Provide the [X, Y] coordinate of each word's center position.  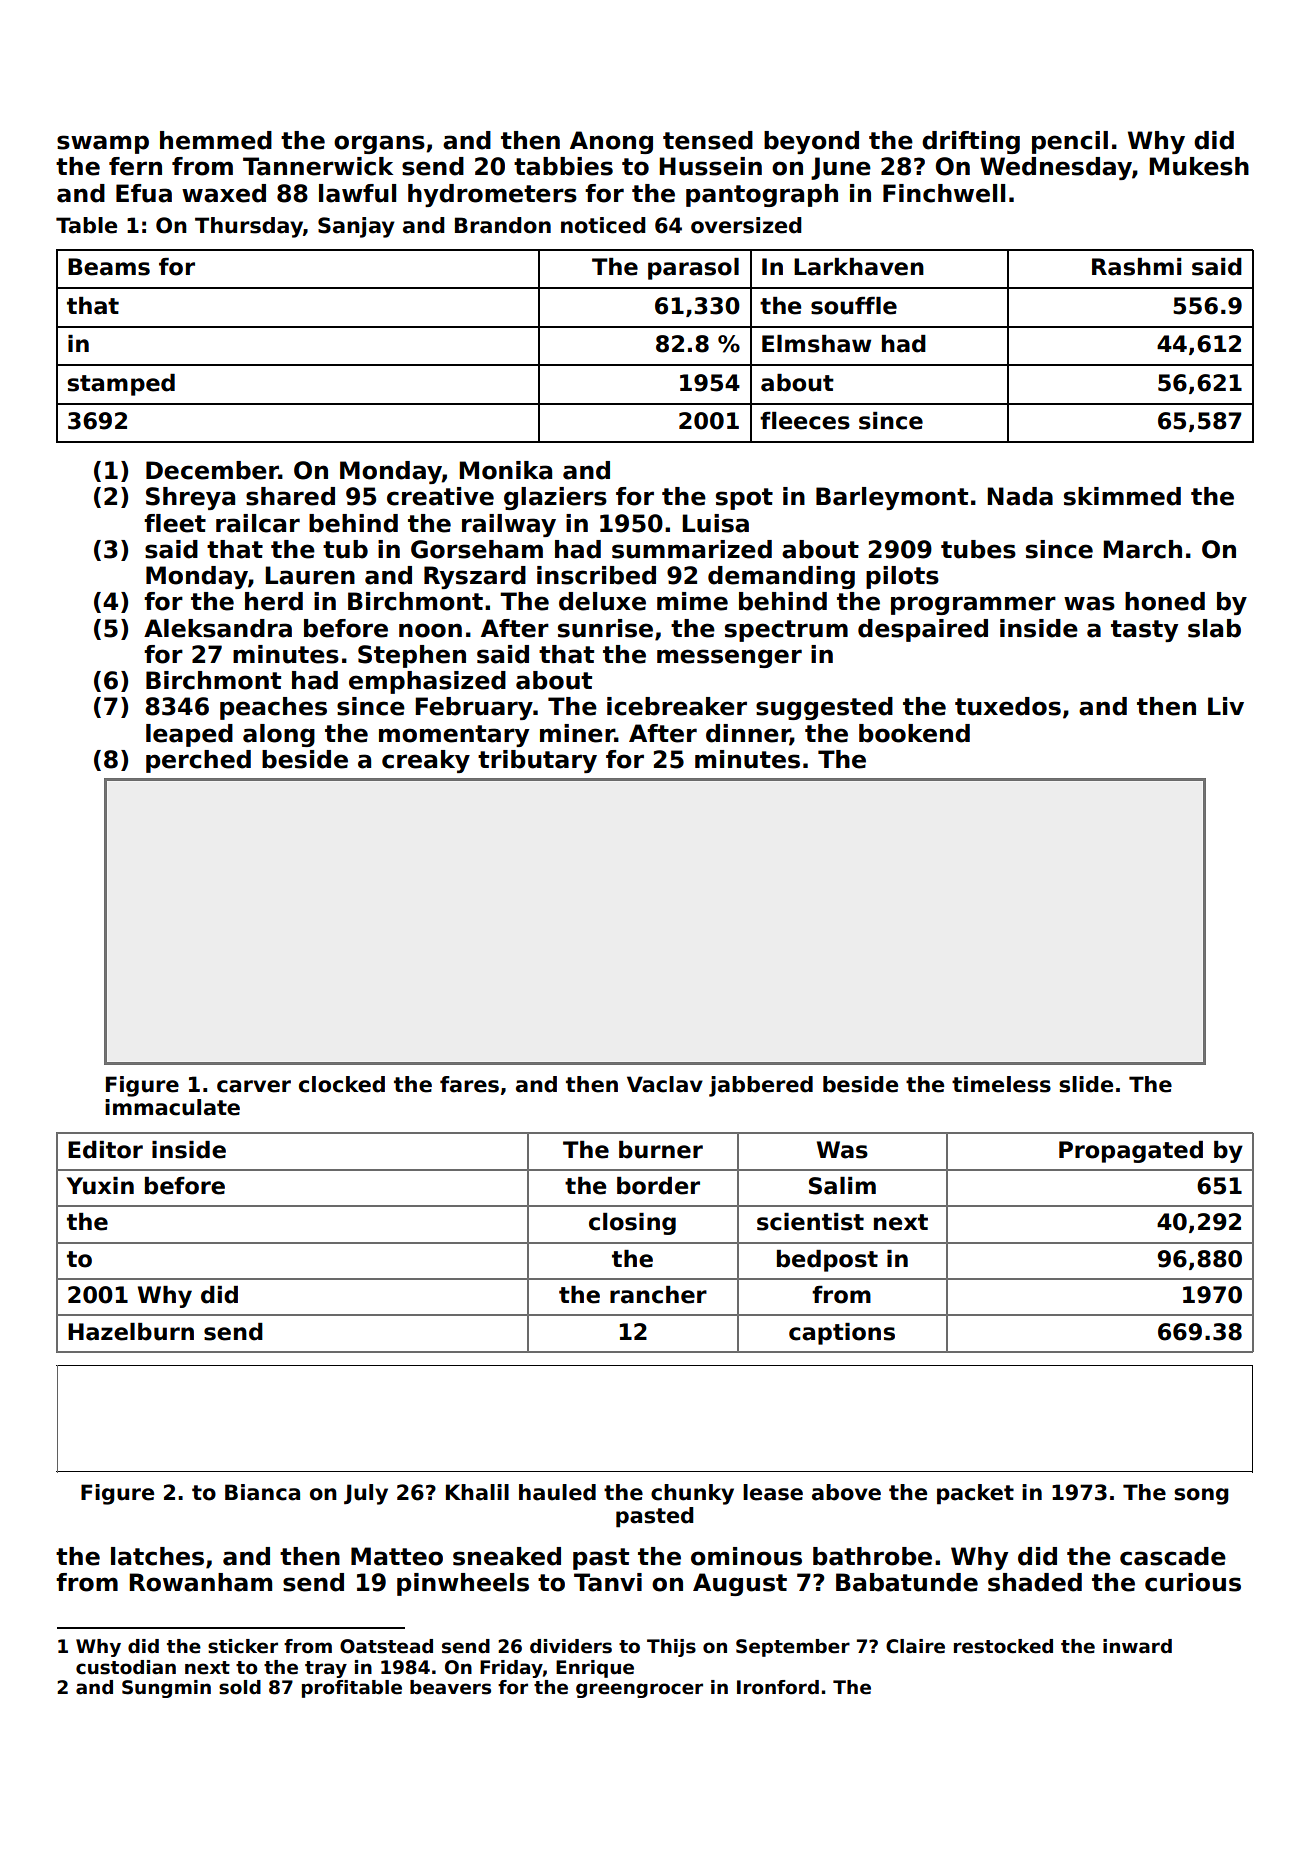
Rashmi [1136, 267]
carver [254, 1086]
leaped [189, 735]
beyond [811, 142]
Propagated [1131, 1152]
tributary [537, 761]
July [366, 1494]
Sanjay [356, 227]
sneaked [507, 1556]
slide [1086, 1084]
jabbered [761, 1086]
